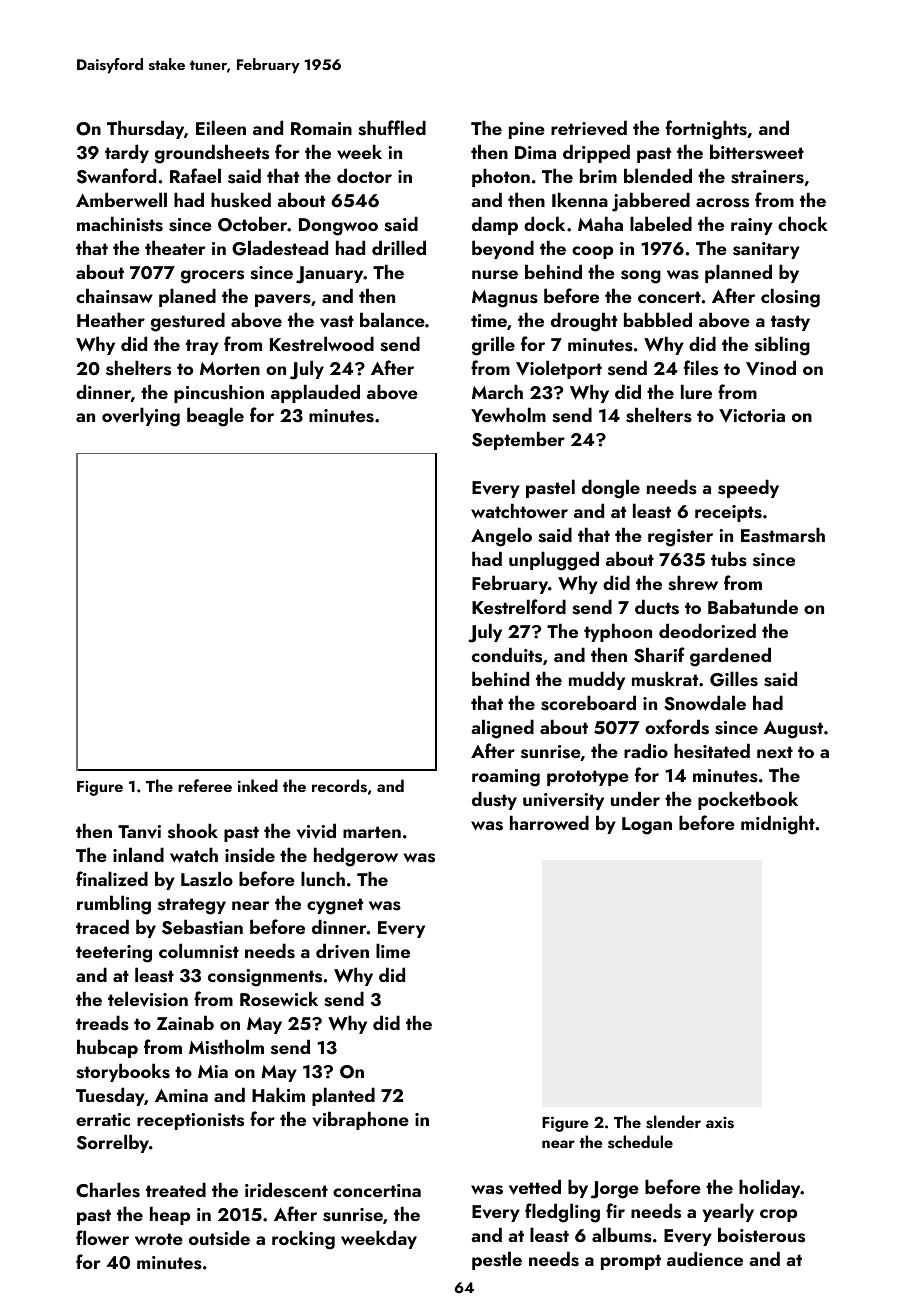 This image has width=908, height=1316. I want to click on planned, so click(738, 273).
